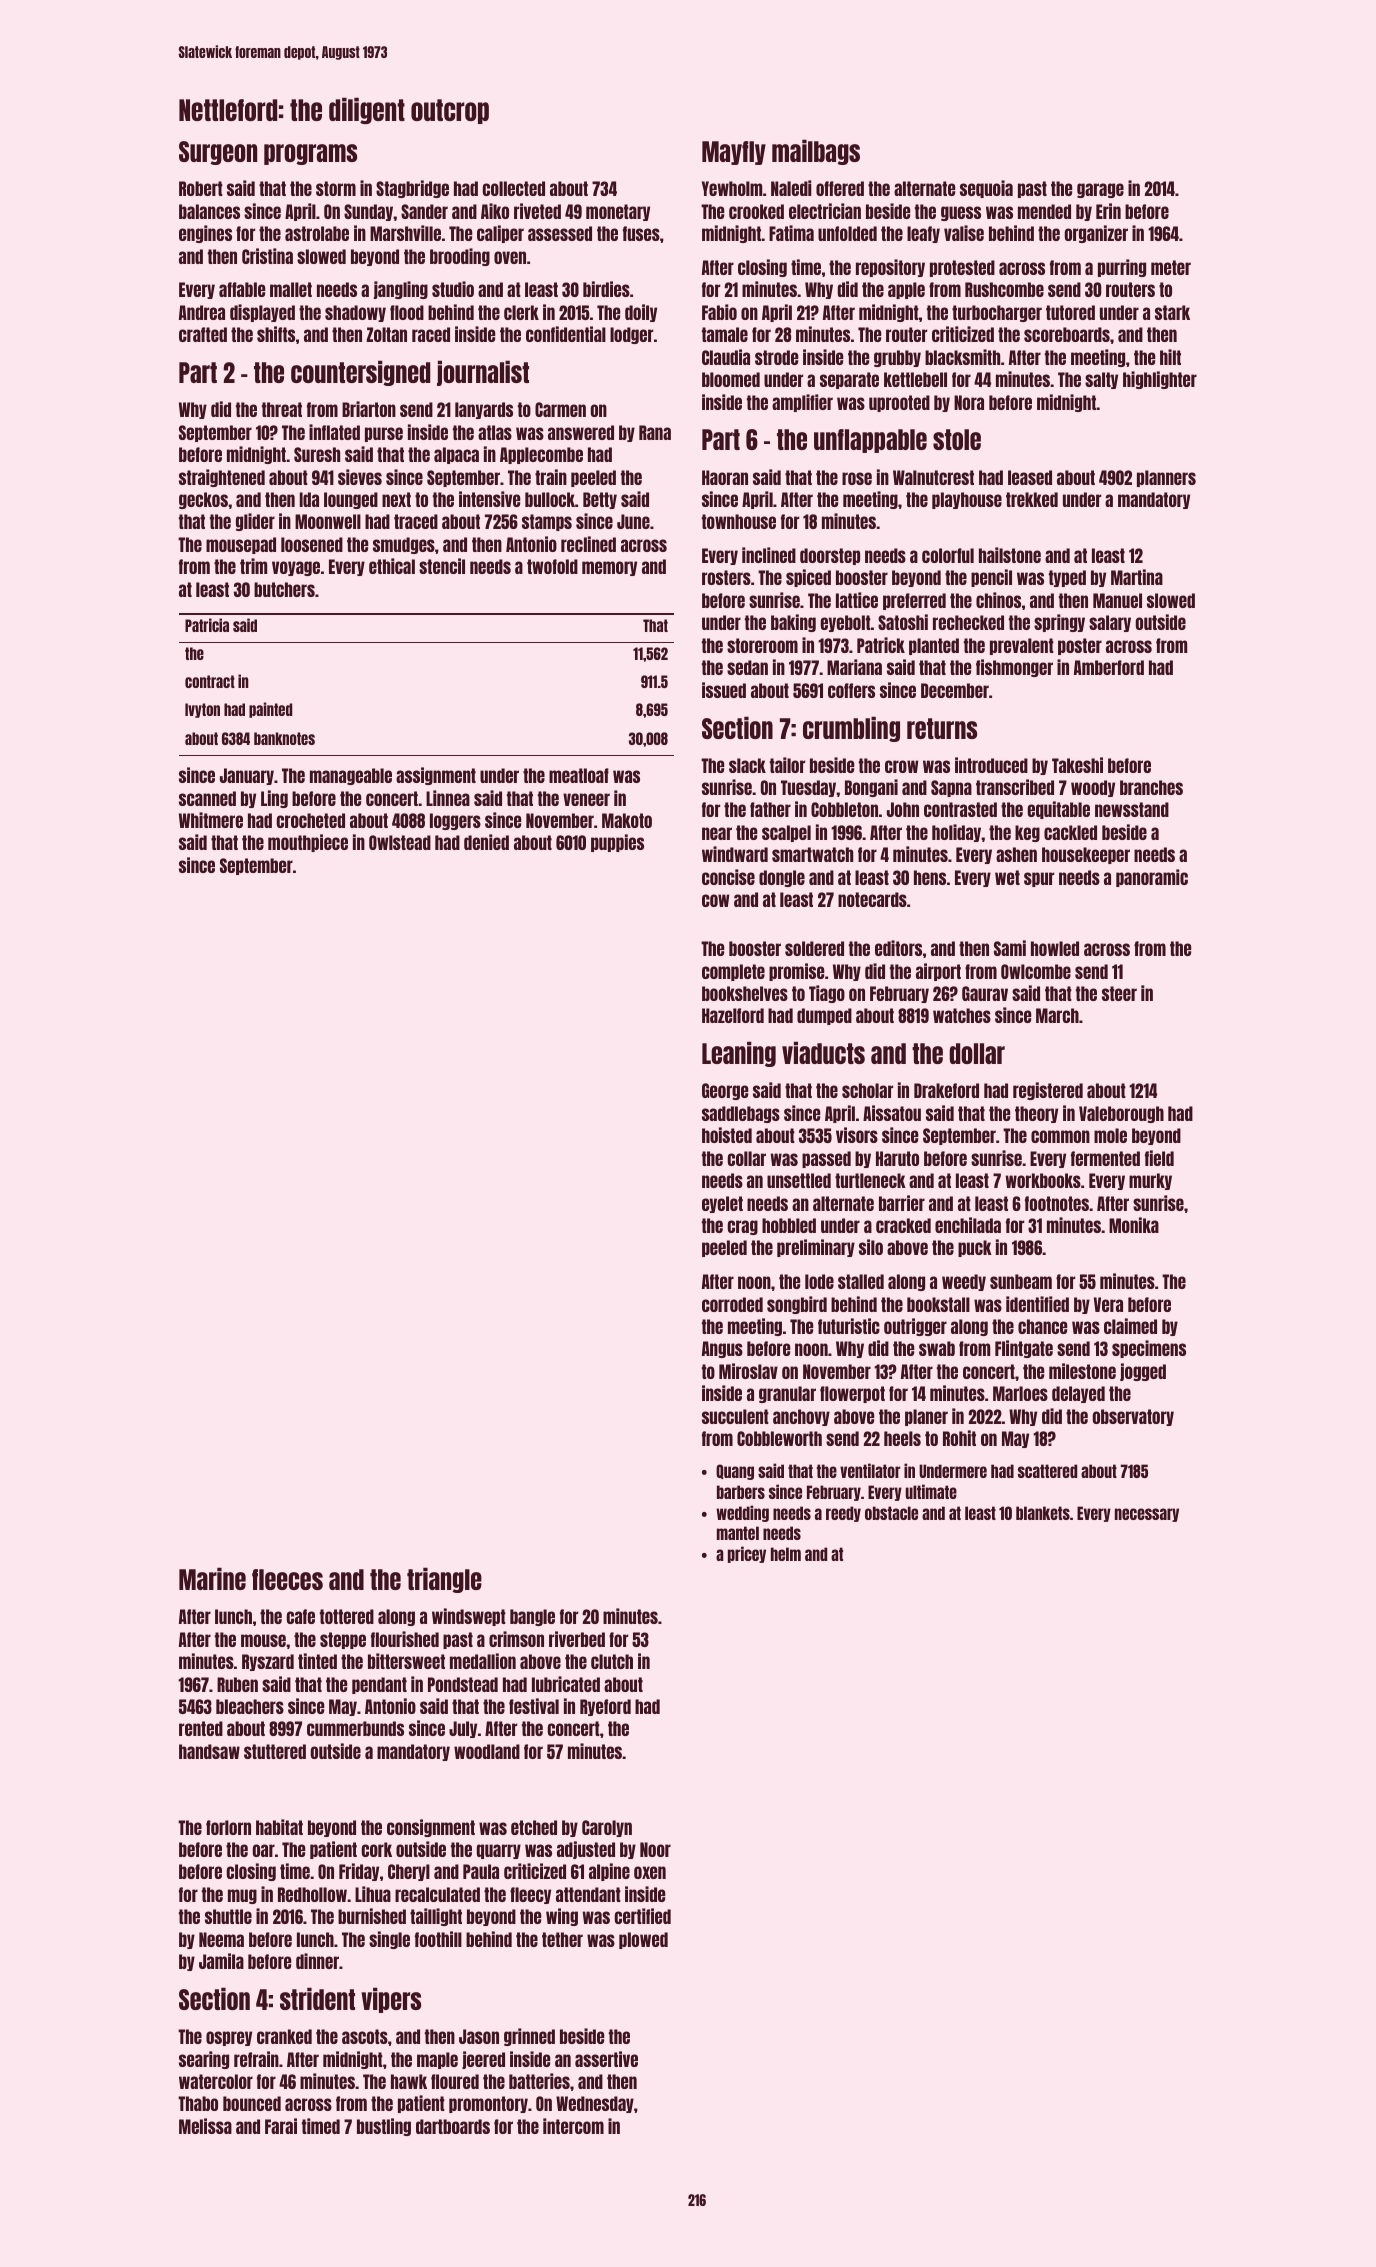  Describe the element at coordinates (275, 1751) in the screenshot. I see `stuttered` at that location.
